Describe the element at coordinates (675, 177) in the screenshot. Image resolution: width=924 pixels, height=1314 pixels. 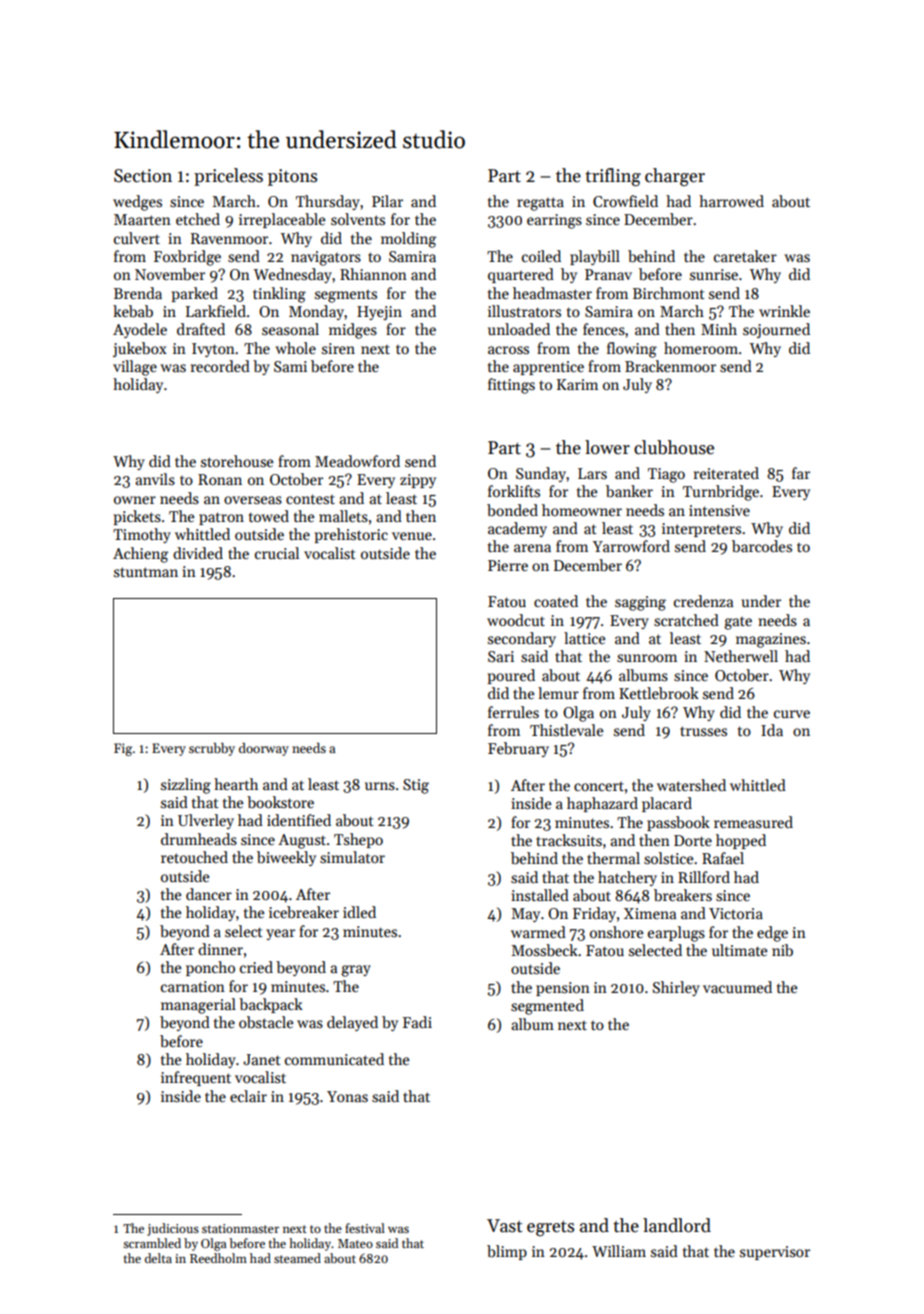
I see `charger` at that location.
